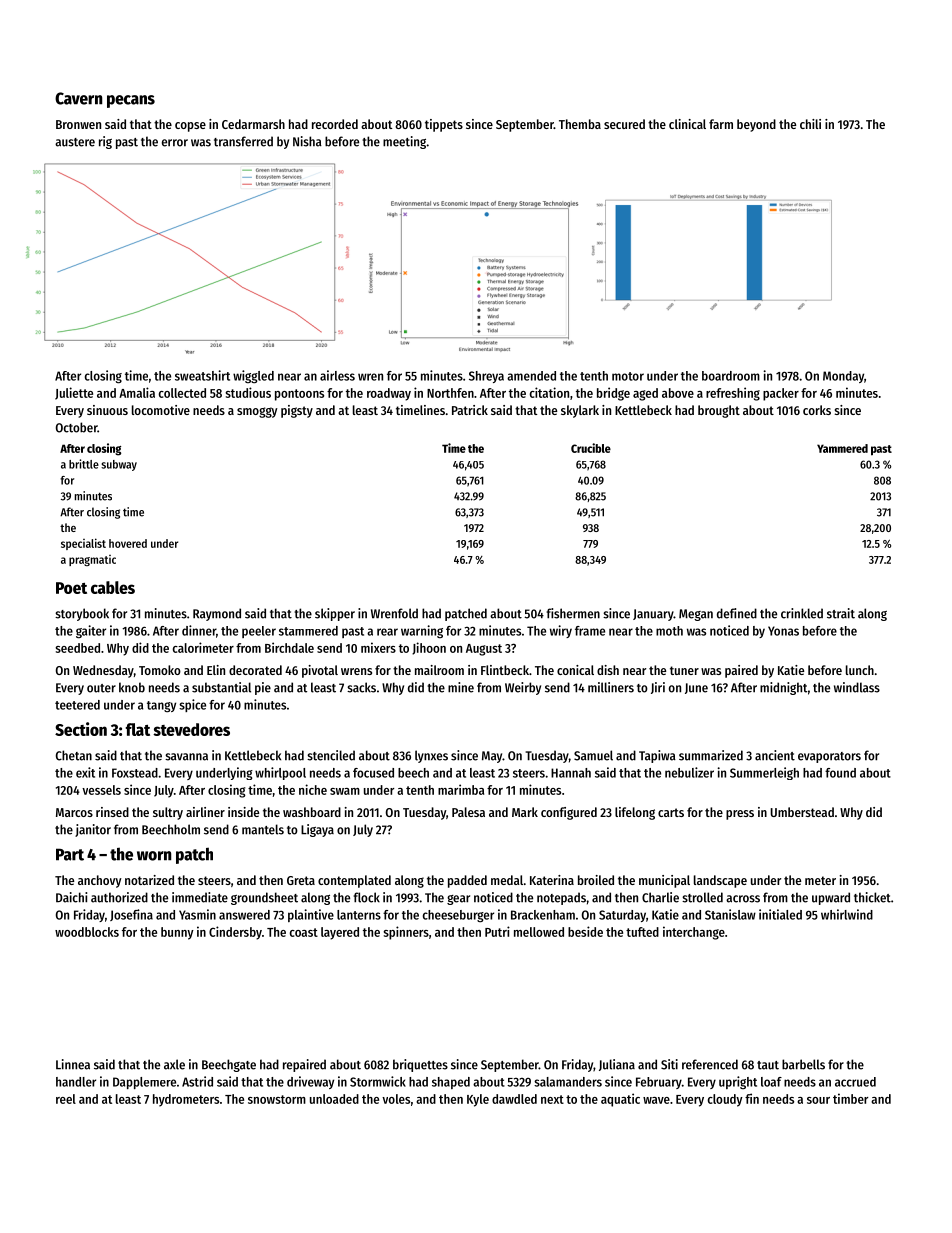  What do you see at coordinates (593, 755) in the screenshot?
I see `Samuel` at bounding box center [593, 755].
